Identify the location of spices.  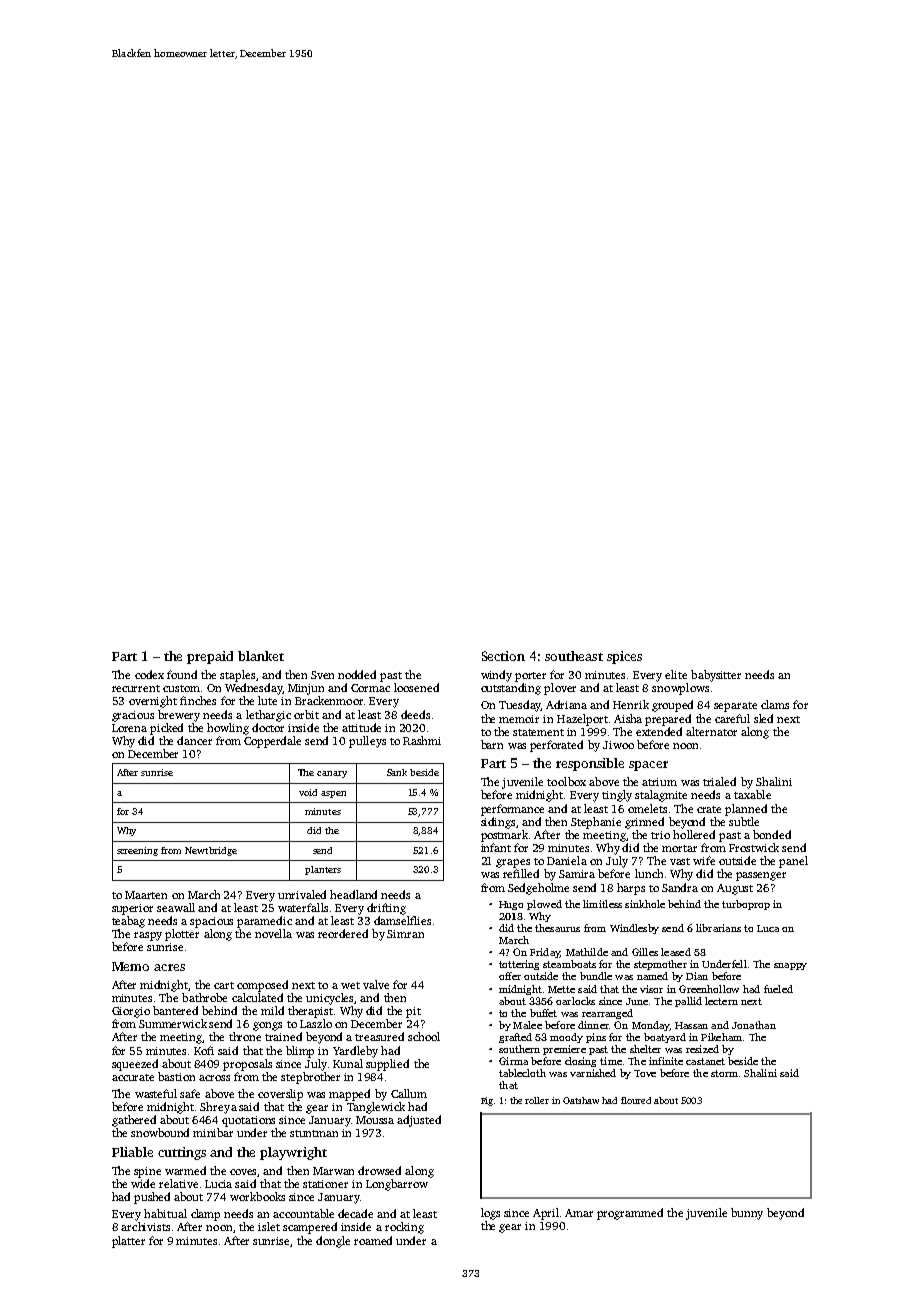
(624, 657).
